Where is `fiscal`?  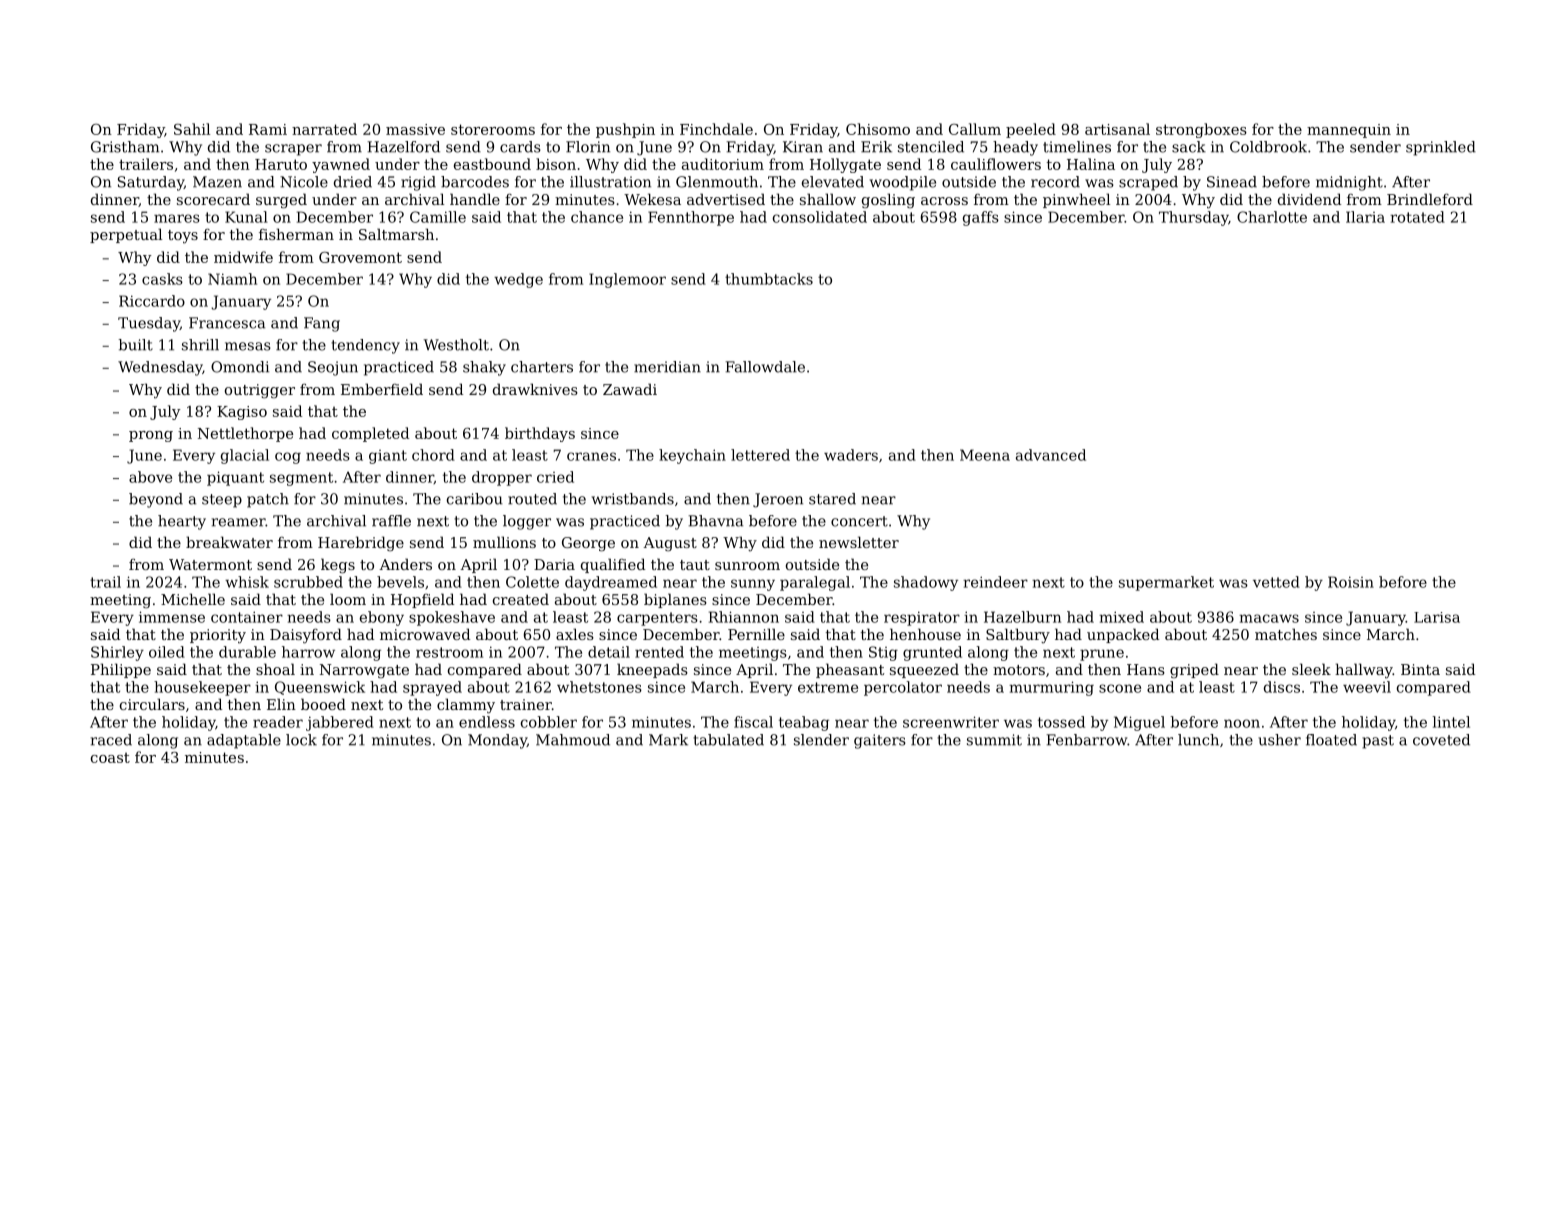
fiscal is located at coordinates (753, 722).
